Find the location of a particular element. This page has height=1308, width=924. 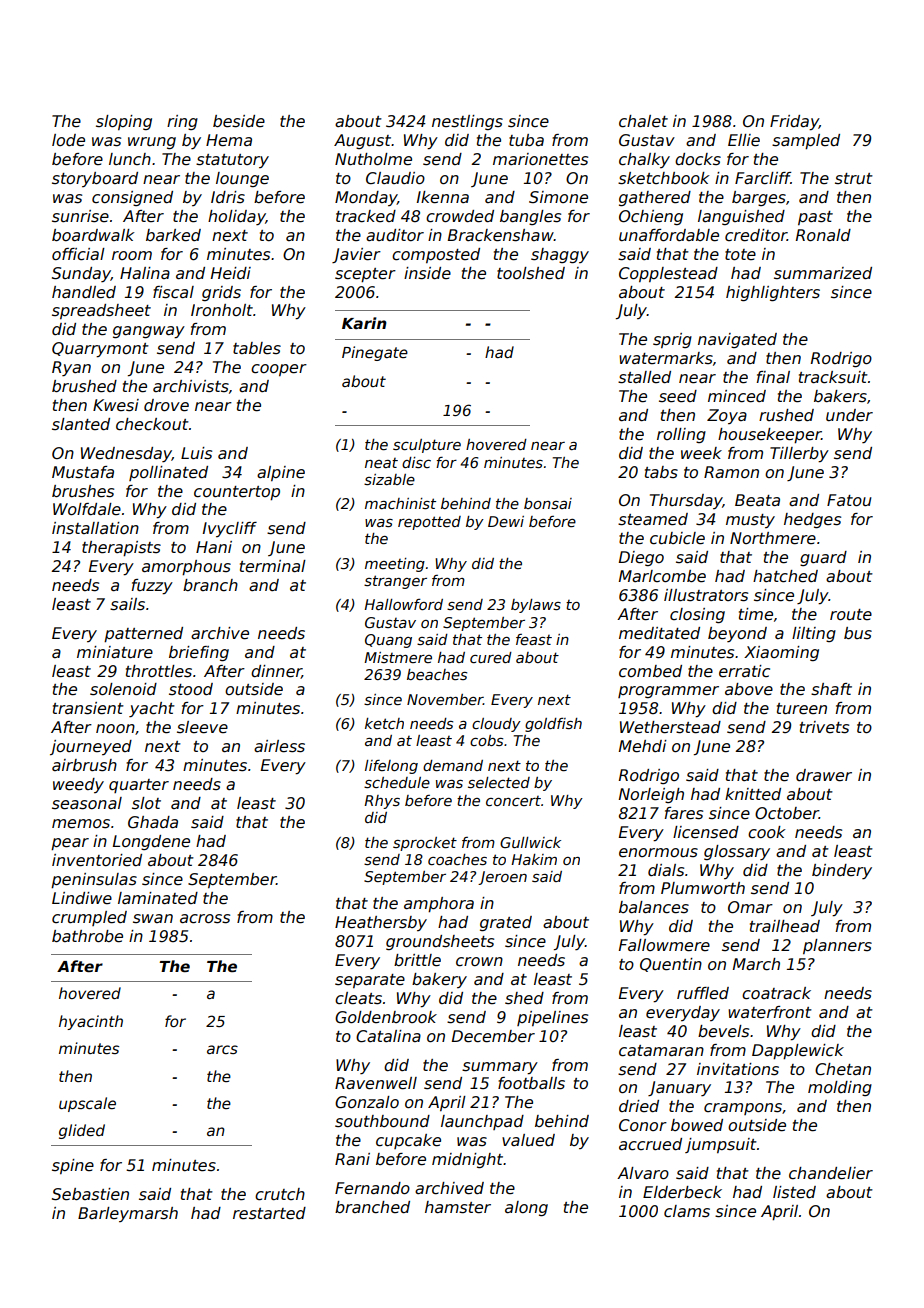

spine is located at coordinates (73, 1166).
